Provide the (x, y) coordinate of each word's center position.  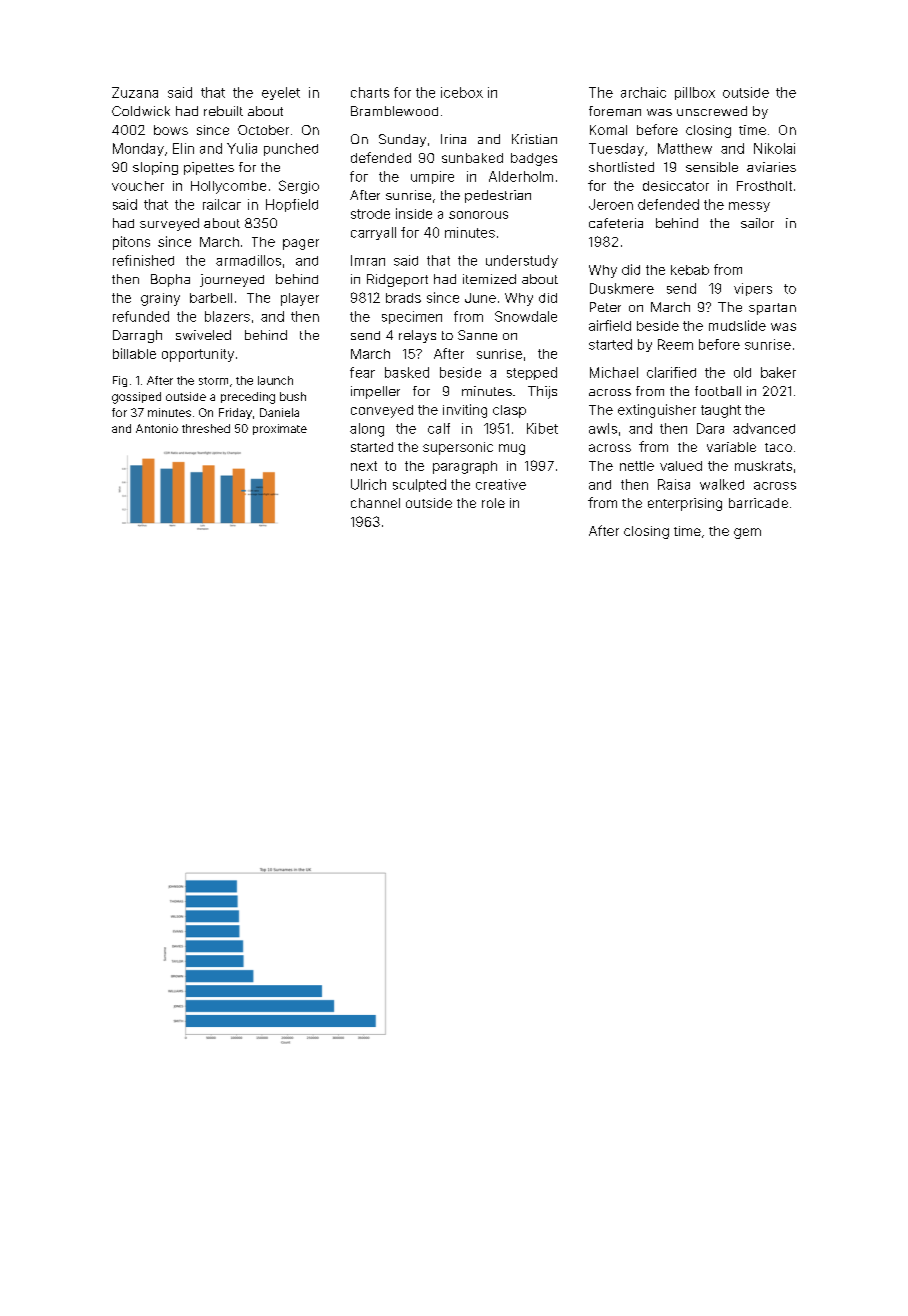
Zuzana (135, 92)
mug (512, 449)
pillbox (695, 93)
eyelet (281, 93)
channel (375, 503)
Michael (614, 372)
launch (275, 380)
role (493, 503)
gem (747, 533)
